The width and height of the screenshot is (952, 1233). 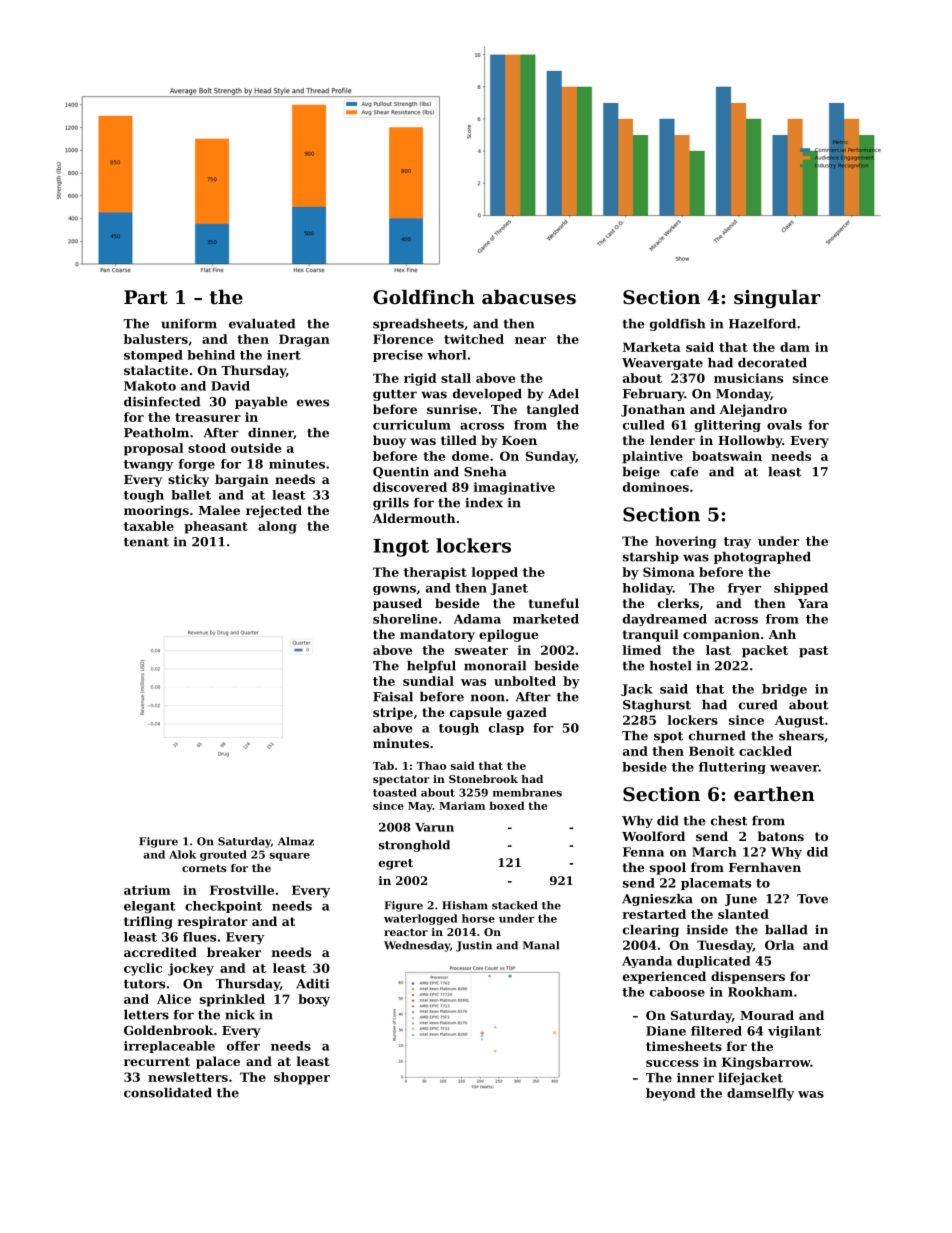 I want to click on past, so click(x=814, y=652).
